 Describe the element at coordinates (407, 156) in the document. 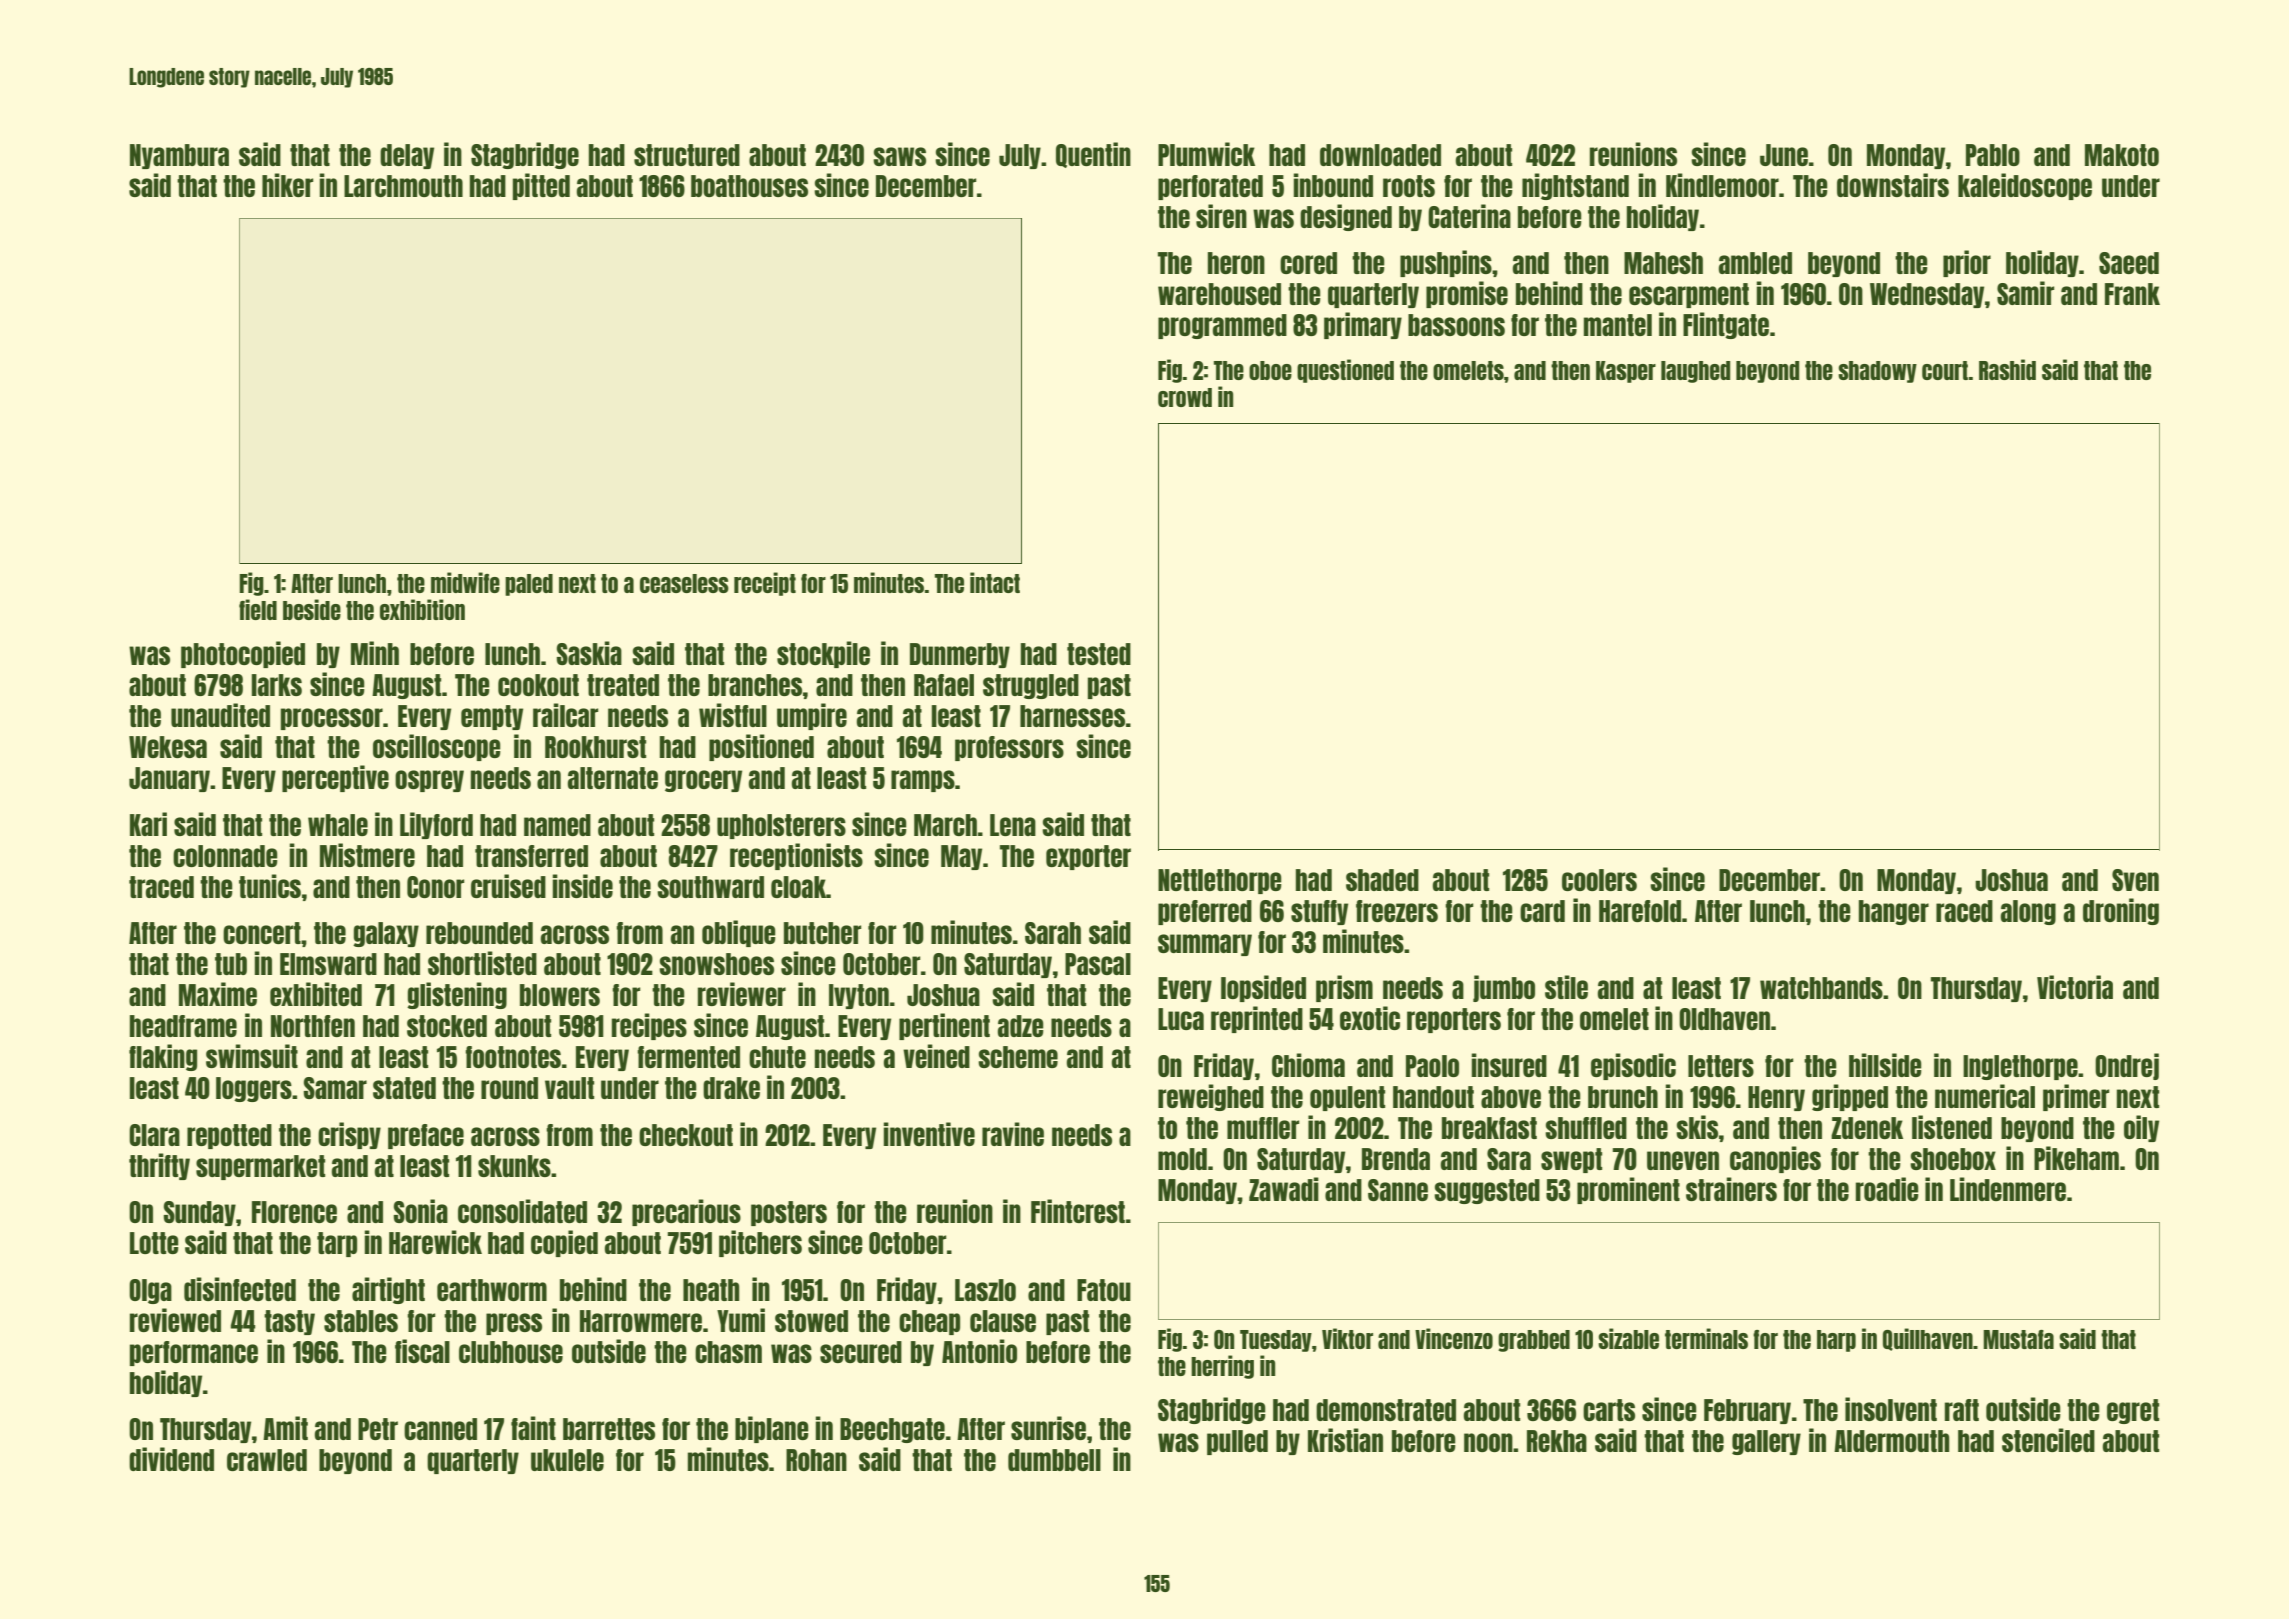

I see `delay` at that location.
